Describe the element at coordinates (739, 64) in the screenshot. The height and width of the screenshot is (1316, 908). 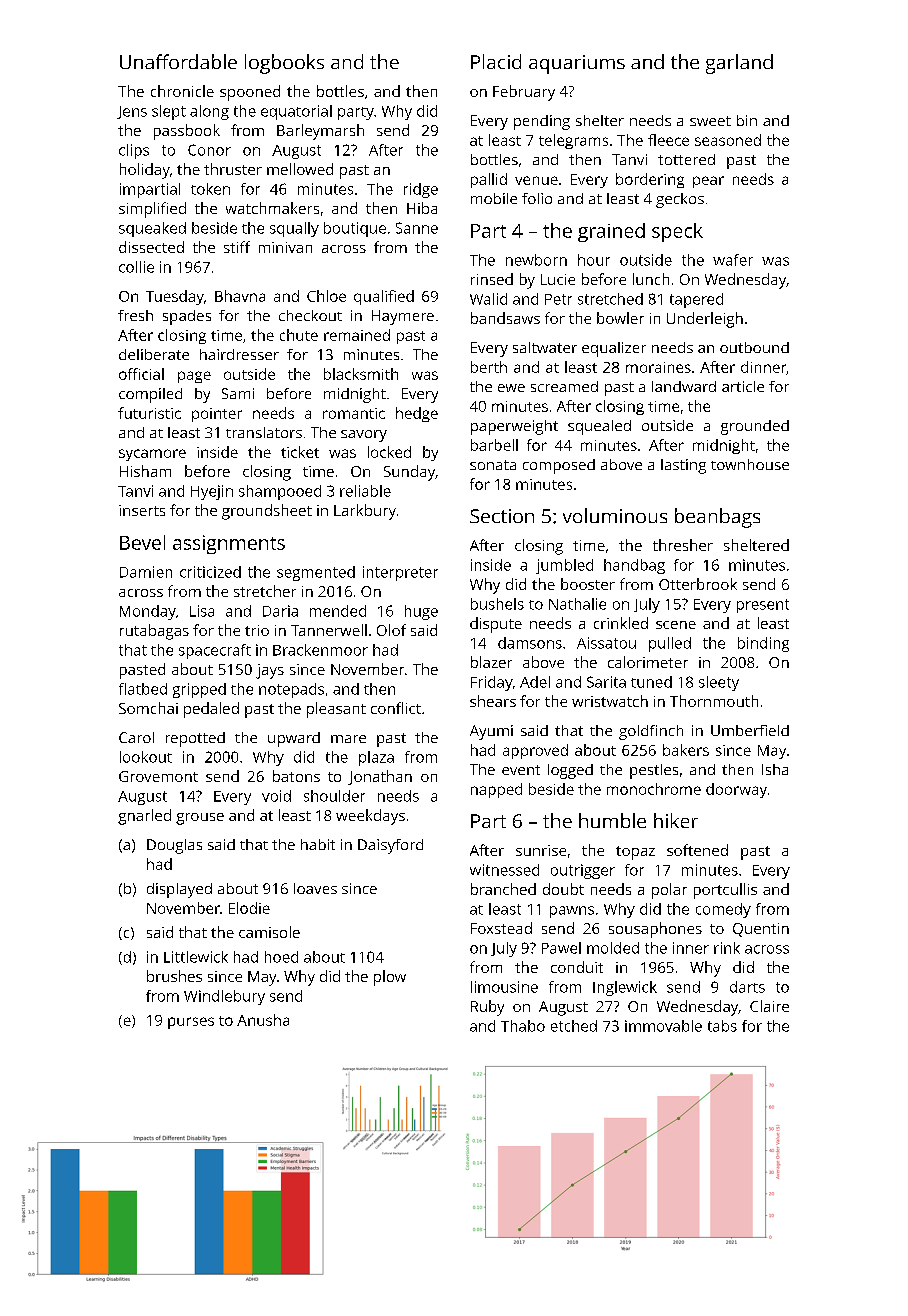
I see `garland` at that location.
